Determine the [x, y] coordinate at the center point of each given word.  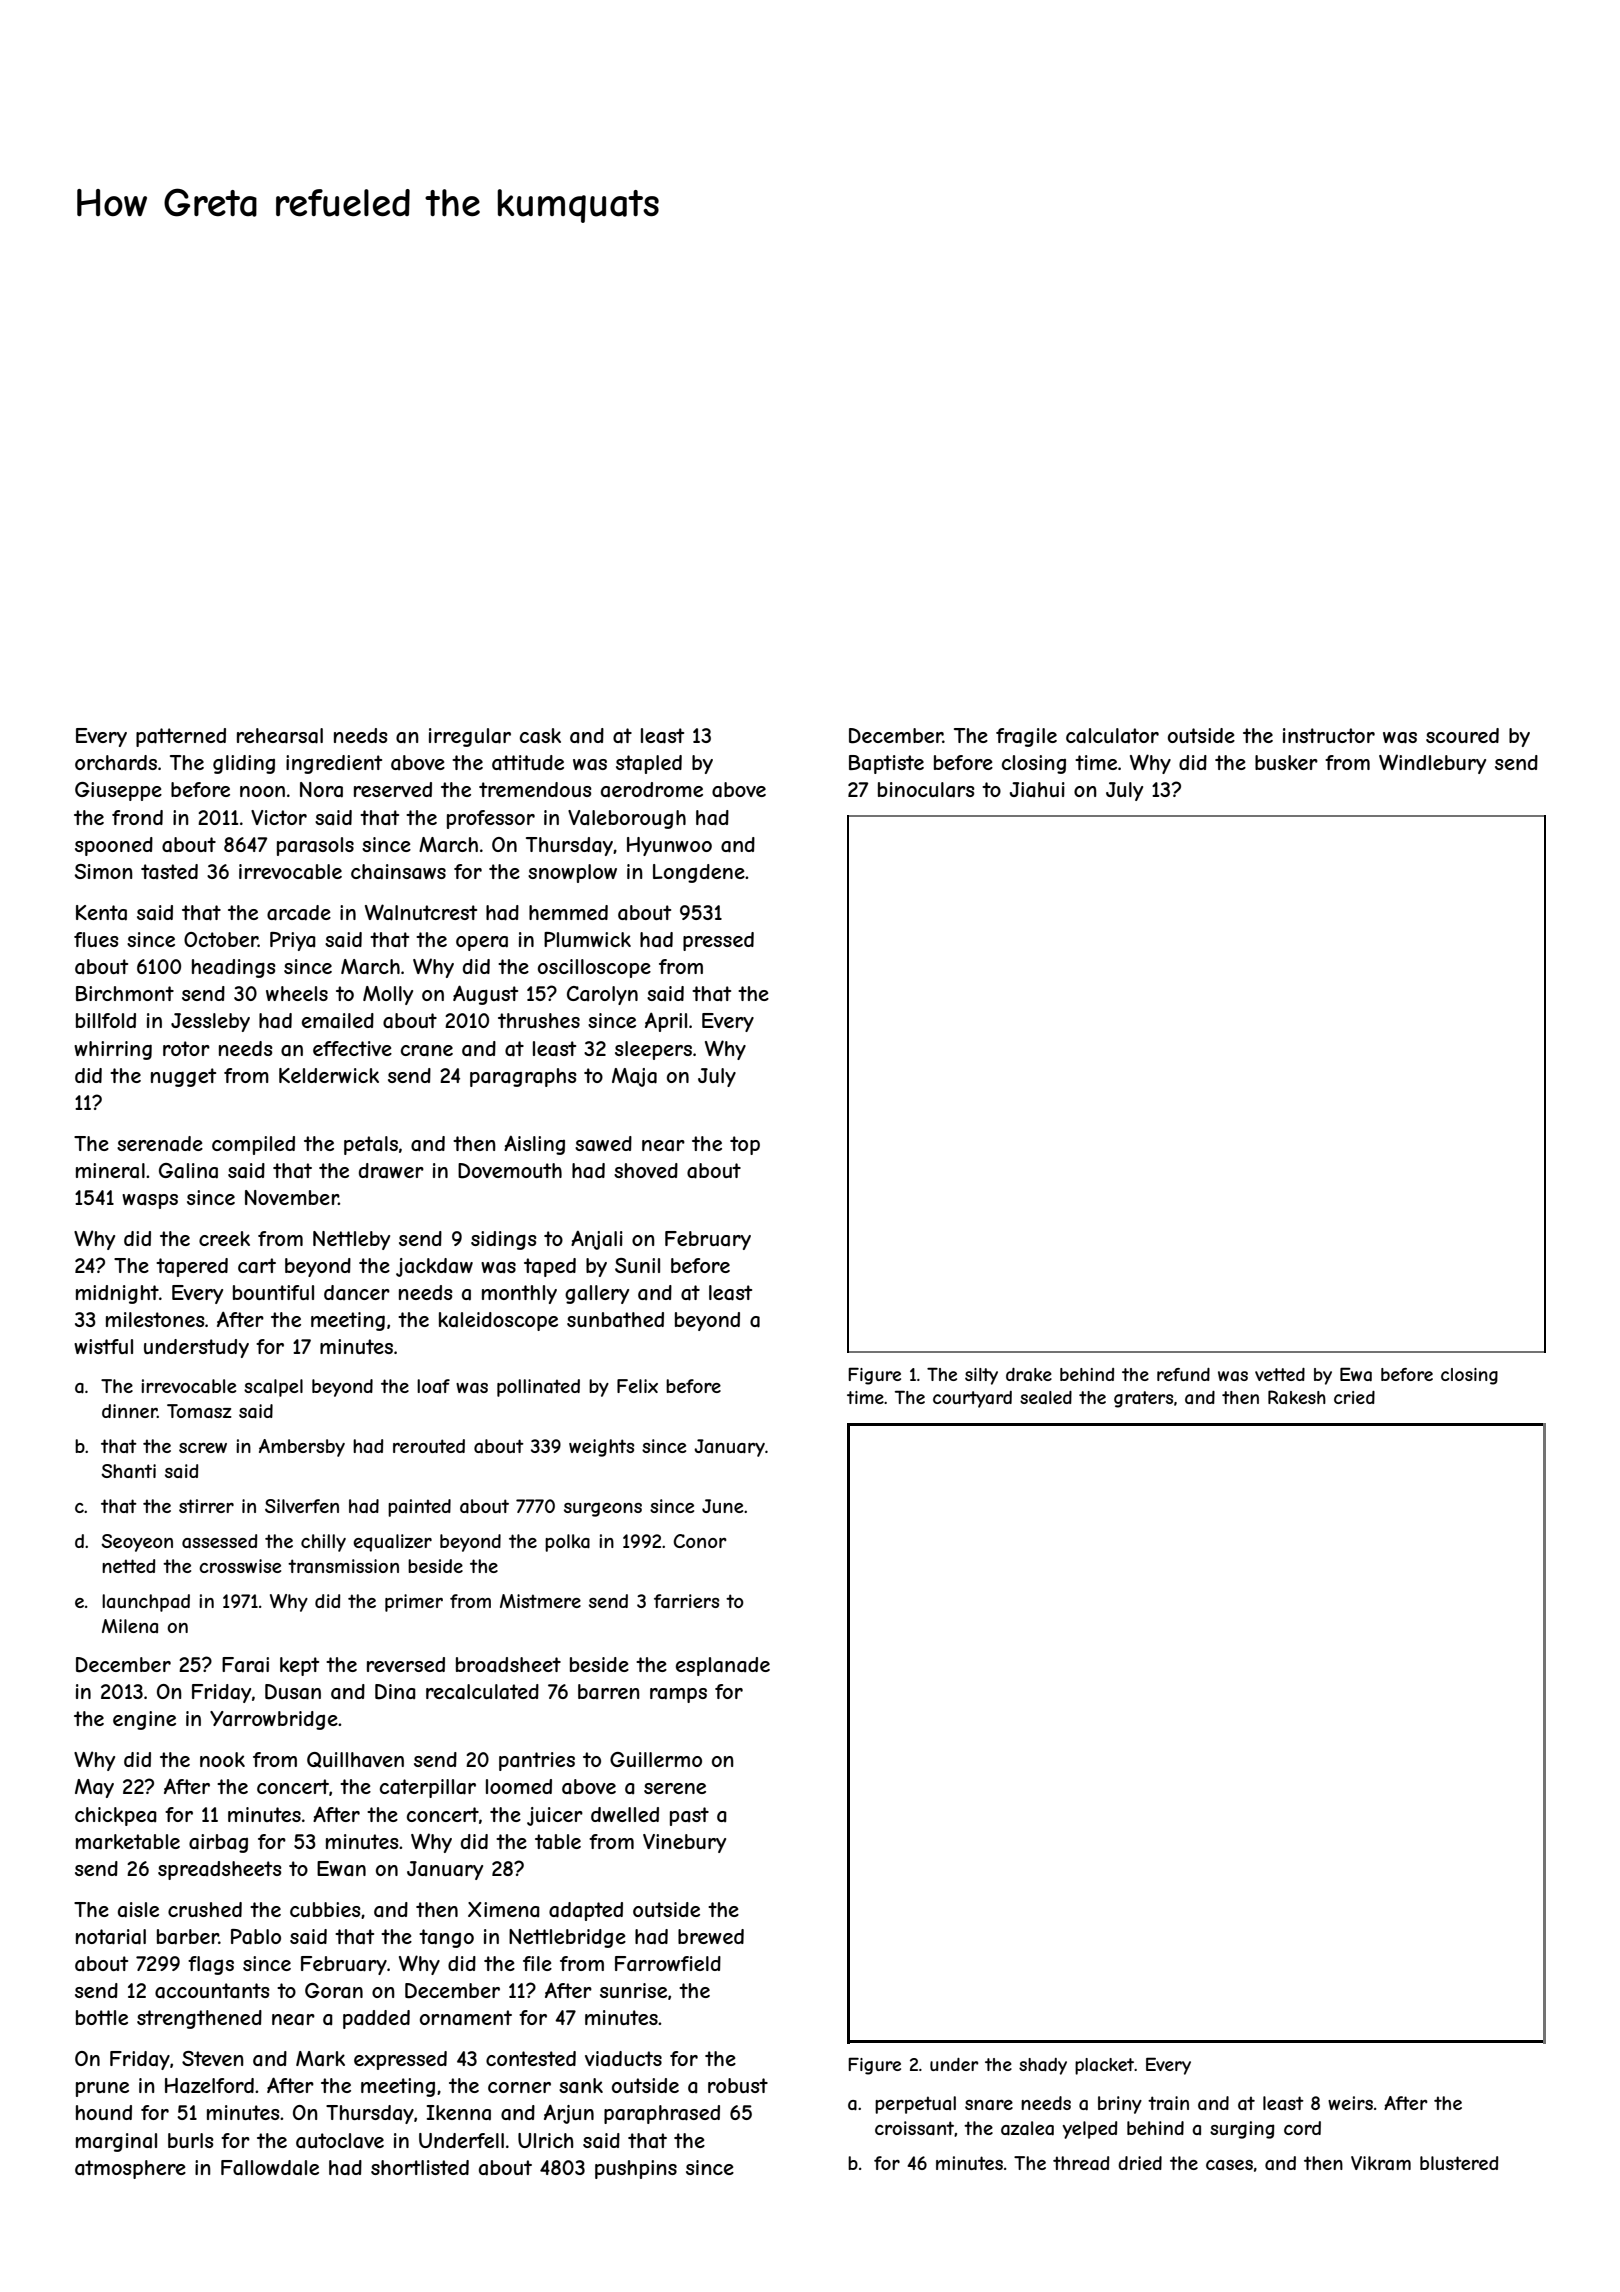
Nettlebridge [567, 1938]
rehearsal [280, 736]
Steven [213, 2058]
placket [1105, 2066]
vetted [1280, 1374]
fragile [1026, 737]
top [745, 1145]
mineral [110, 1171]
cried [1354, 1397]
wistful [103, 1346]
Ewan [341, 1868]
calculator [1112, 736]
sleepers [653, 1050]
